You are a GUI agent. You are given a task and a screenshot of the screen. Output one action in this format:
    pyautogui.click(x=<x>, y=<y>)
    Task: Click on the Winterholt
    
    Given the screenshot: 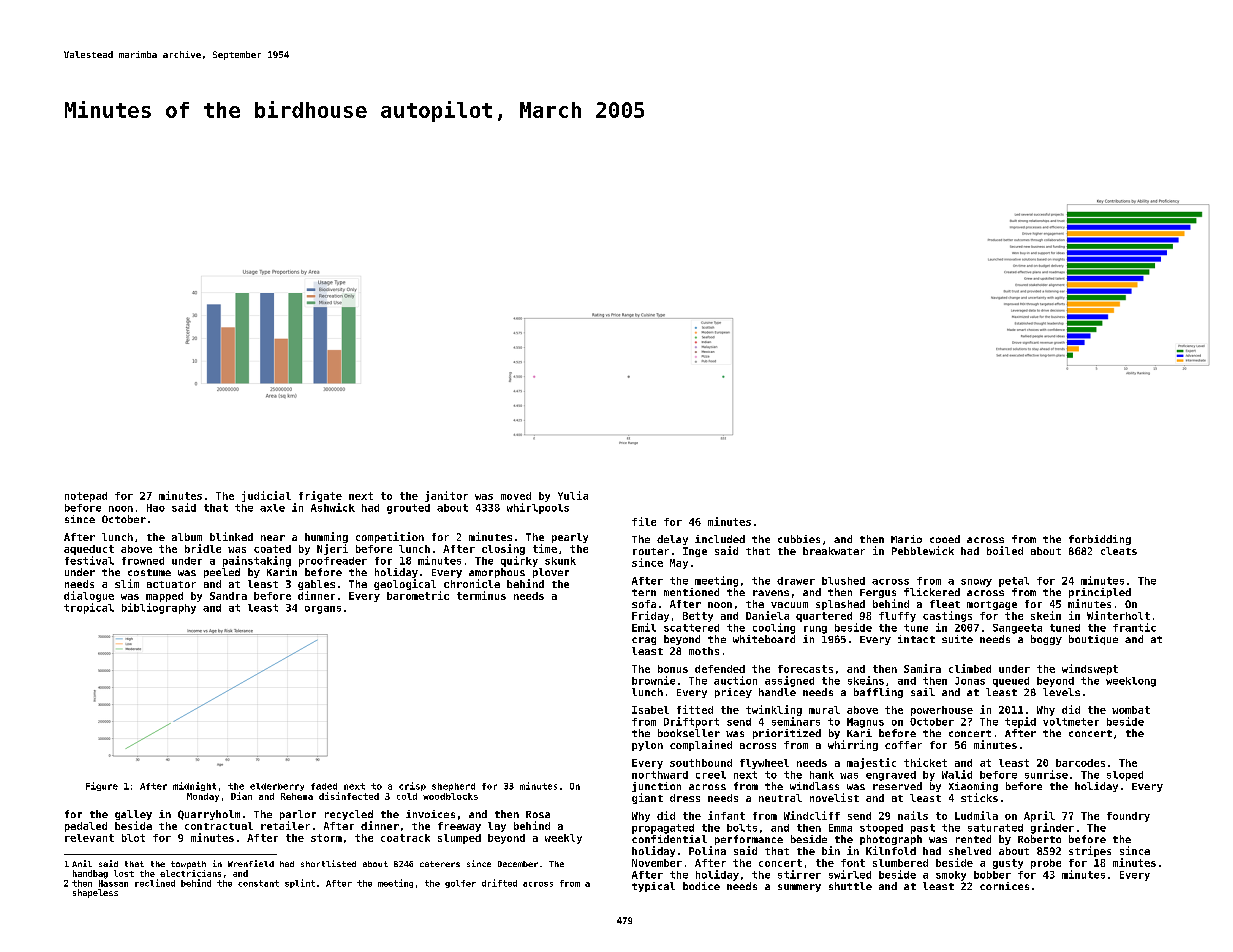 What is the action you would take?
    pyautogui.click(x=1118, y=615)
